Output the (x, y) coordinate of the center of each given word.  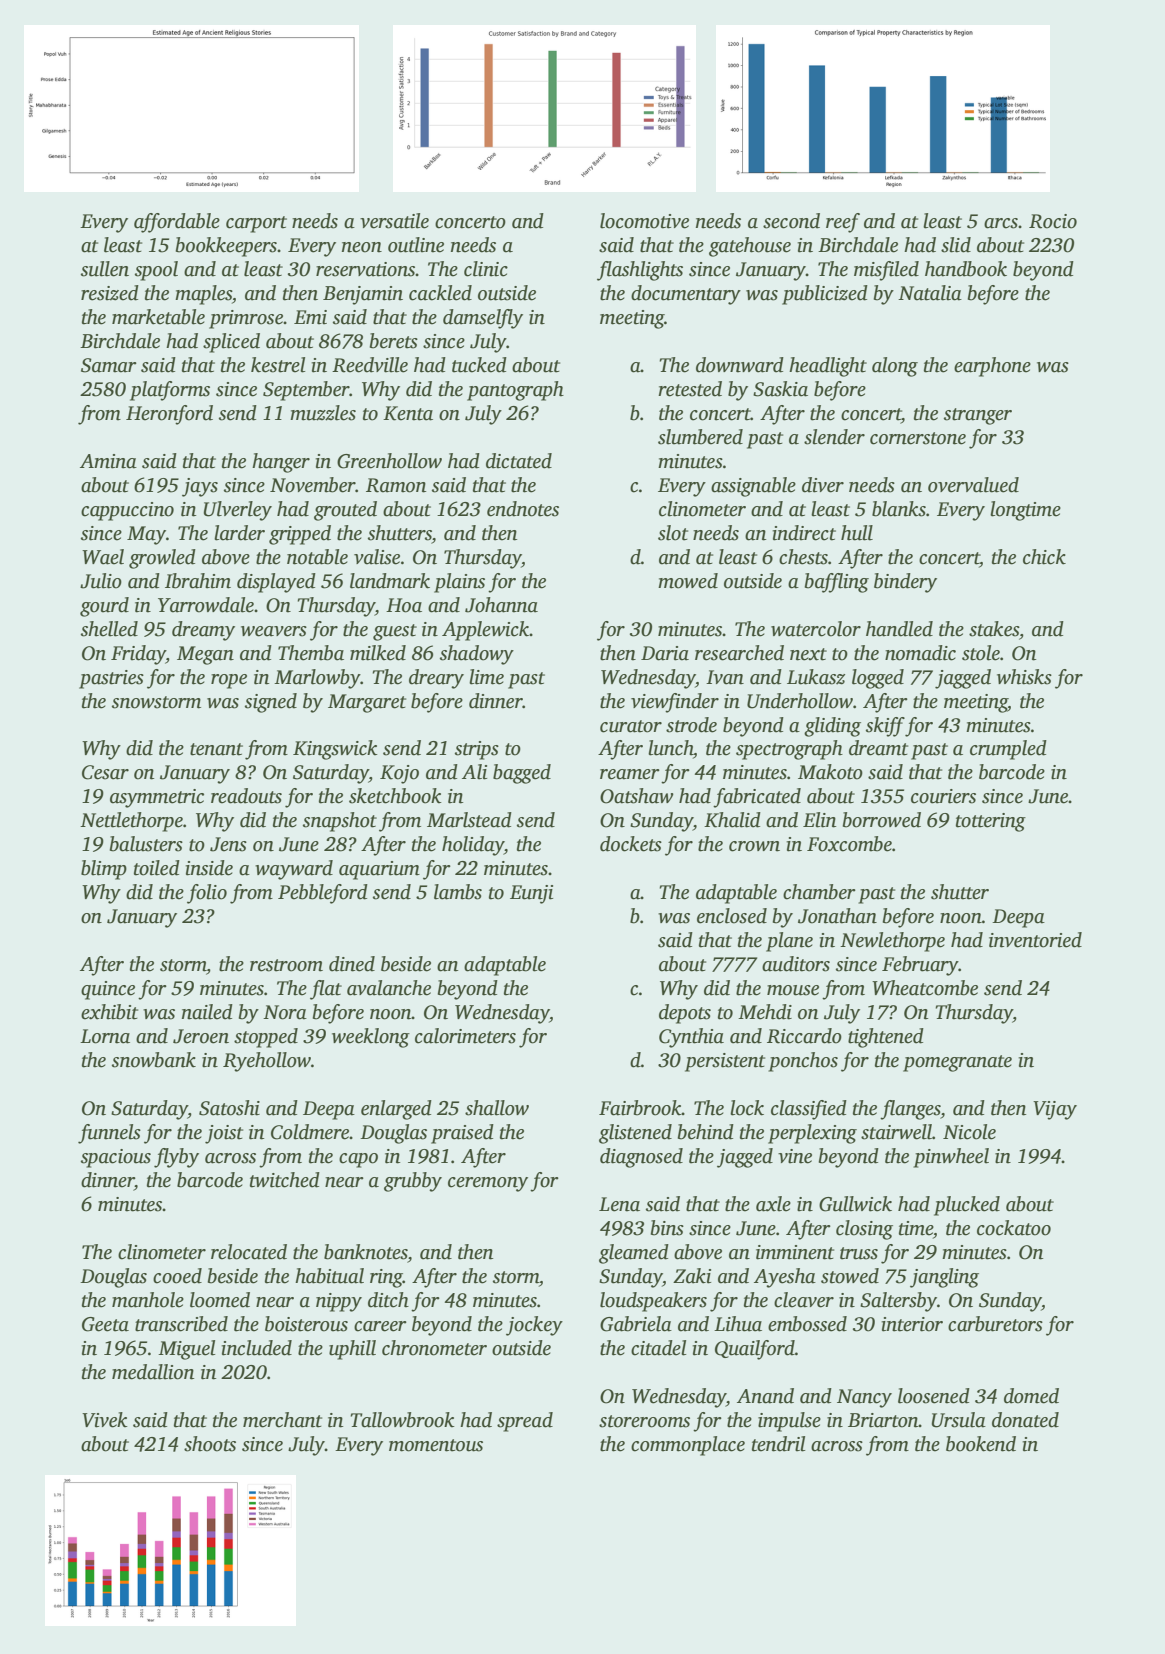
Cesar (105, 772)
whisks (1024, 677)
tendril (779, 1444)
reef (843, 223)
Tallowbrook (403, 1420)
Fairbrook (640, 1108)
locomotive (644, 221)
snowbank (154, 1060)
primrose (246, 319)
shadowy (477, 655)
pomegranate (957, 1063)
